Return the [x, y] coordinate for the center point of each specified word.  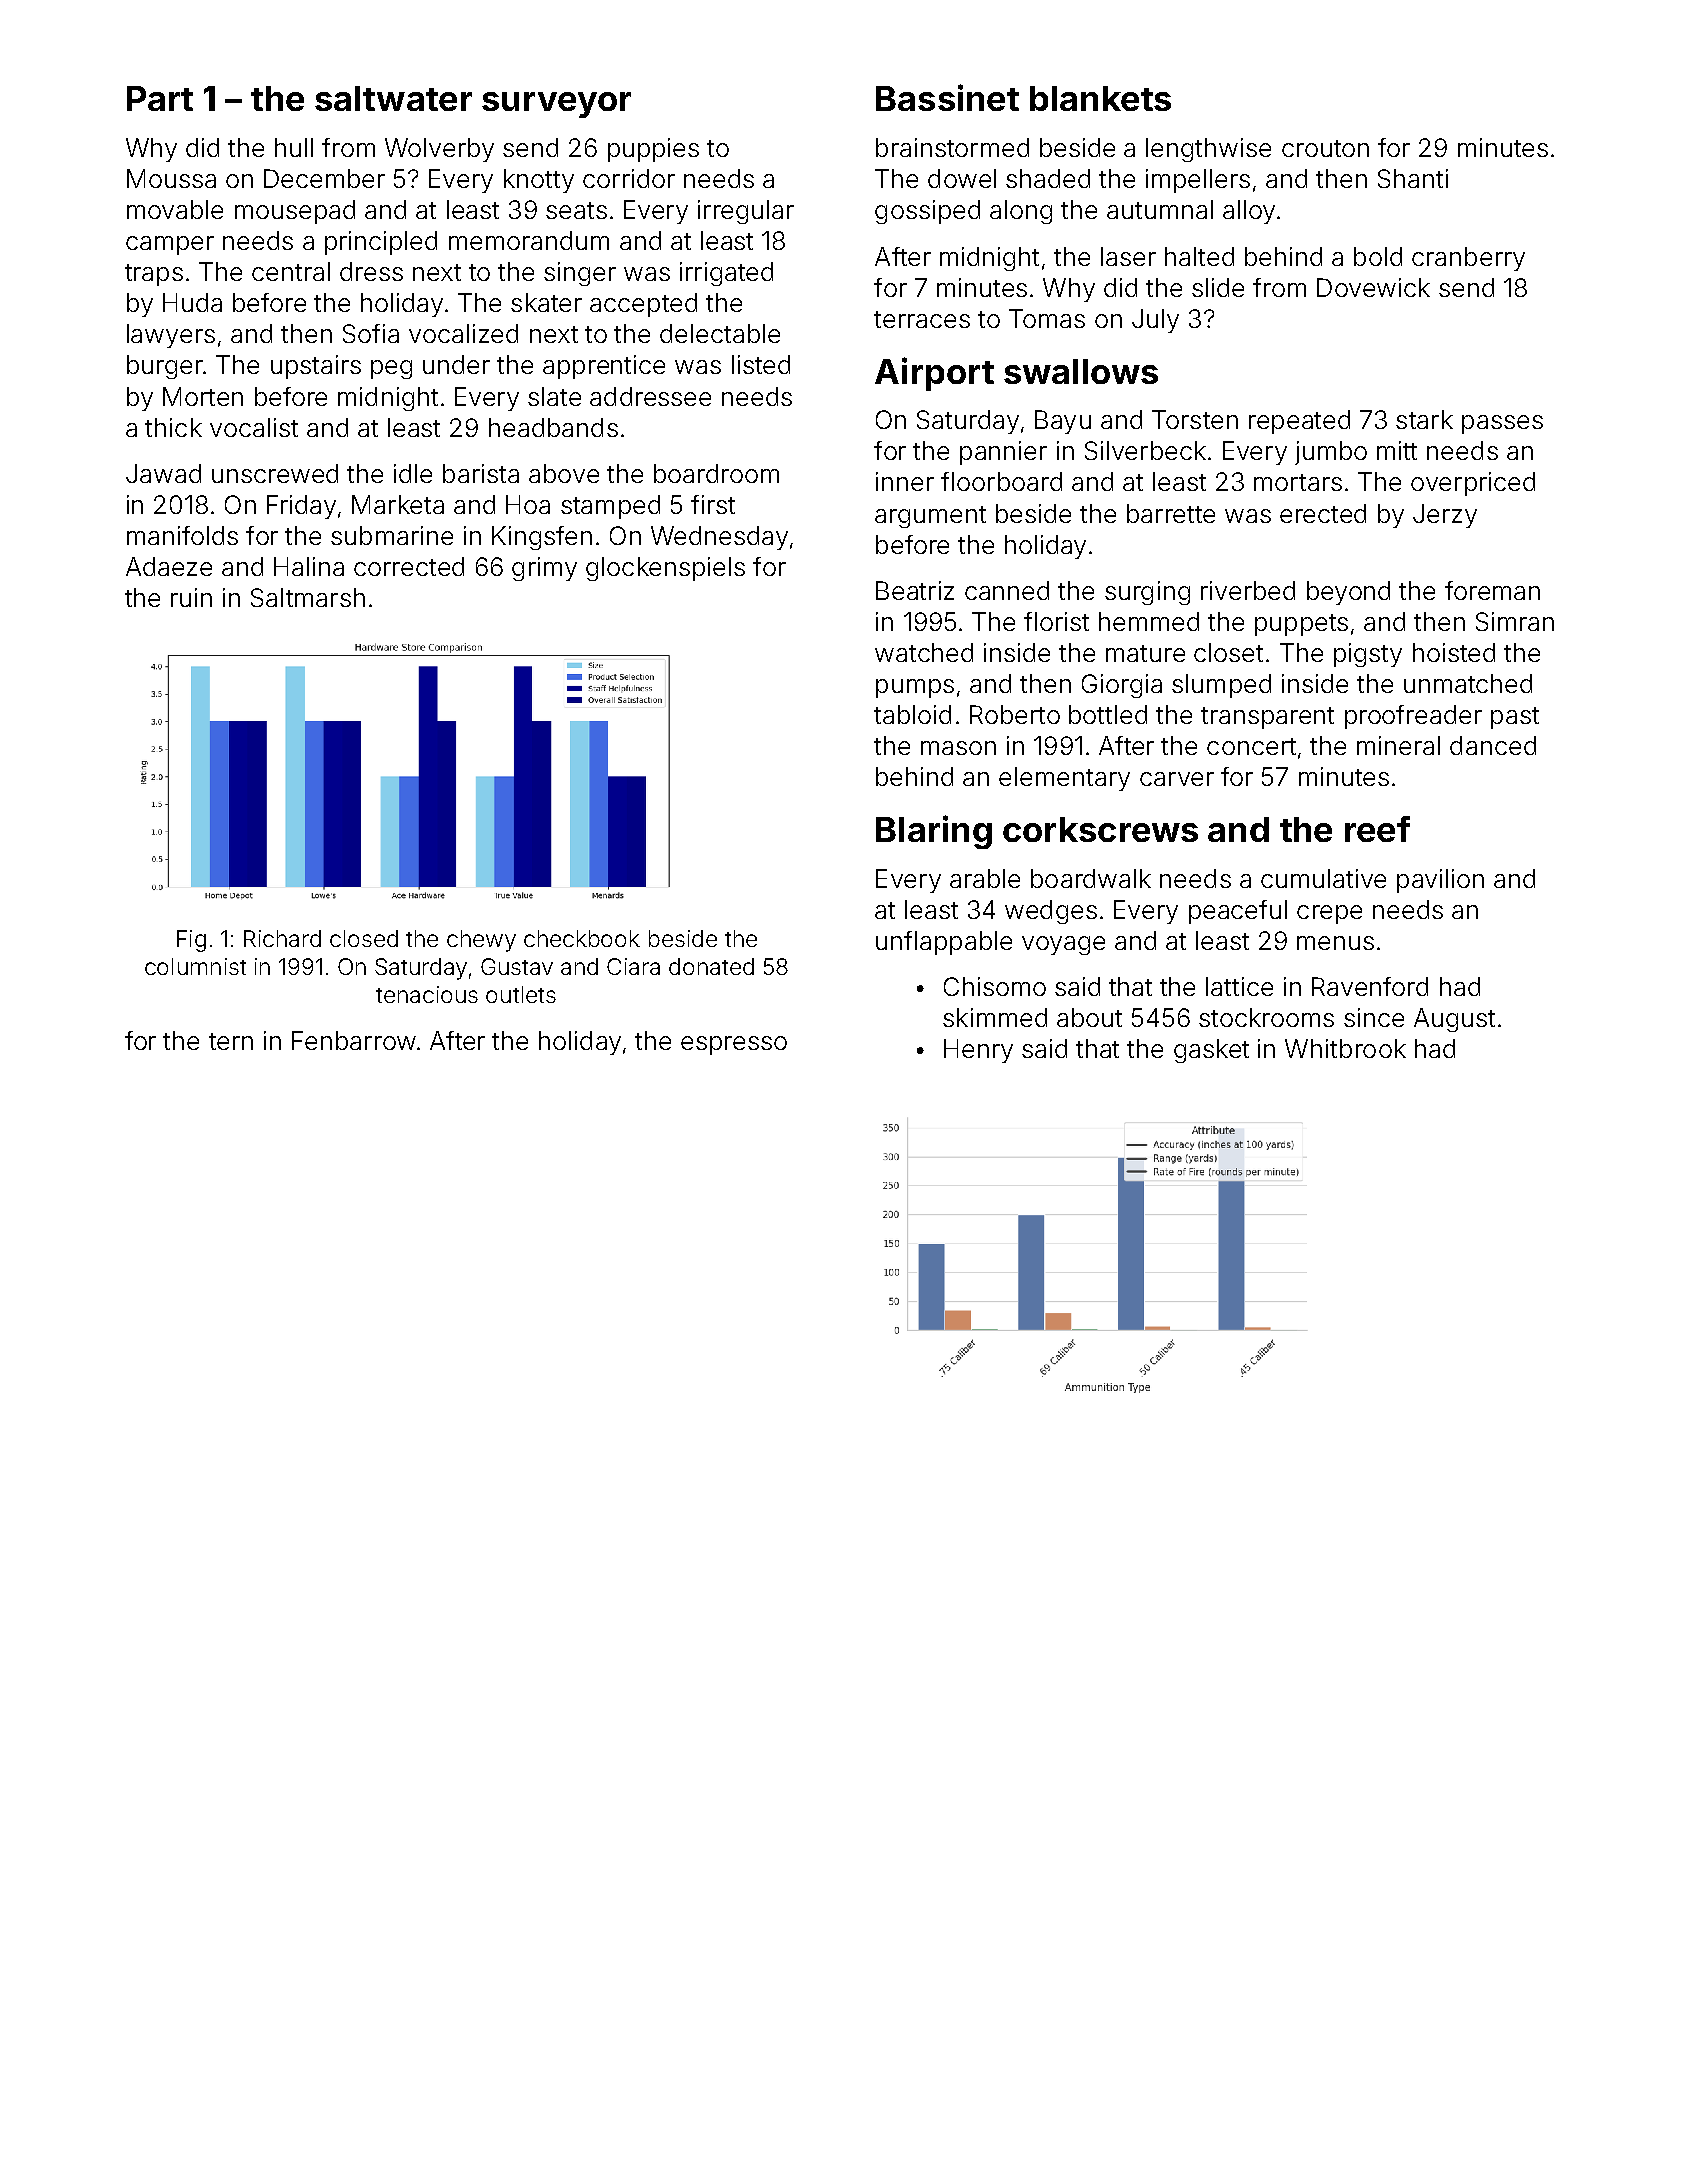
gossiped [927, 212]
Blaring [934, 832]
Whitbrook [1345, 1048]
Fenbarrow [354, 1040]
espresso [734, 1045]
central [291, 271]
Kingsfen [542, 538]
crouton [1325, 148]
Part [160, 98]
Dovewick [1373, 287]
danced [1493, 745]
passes [1502, 424]
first [713, 504]
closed [364, 938]
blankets [1100, 98]
